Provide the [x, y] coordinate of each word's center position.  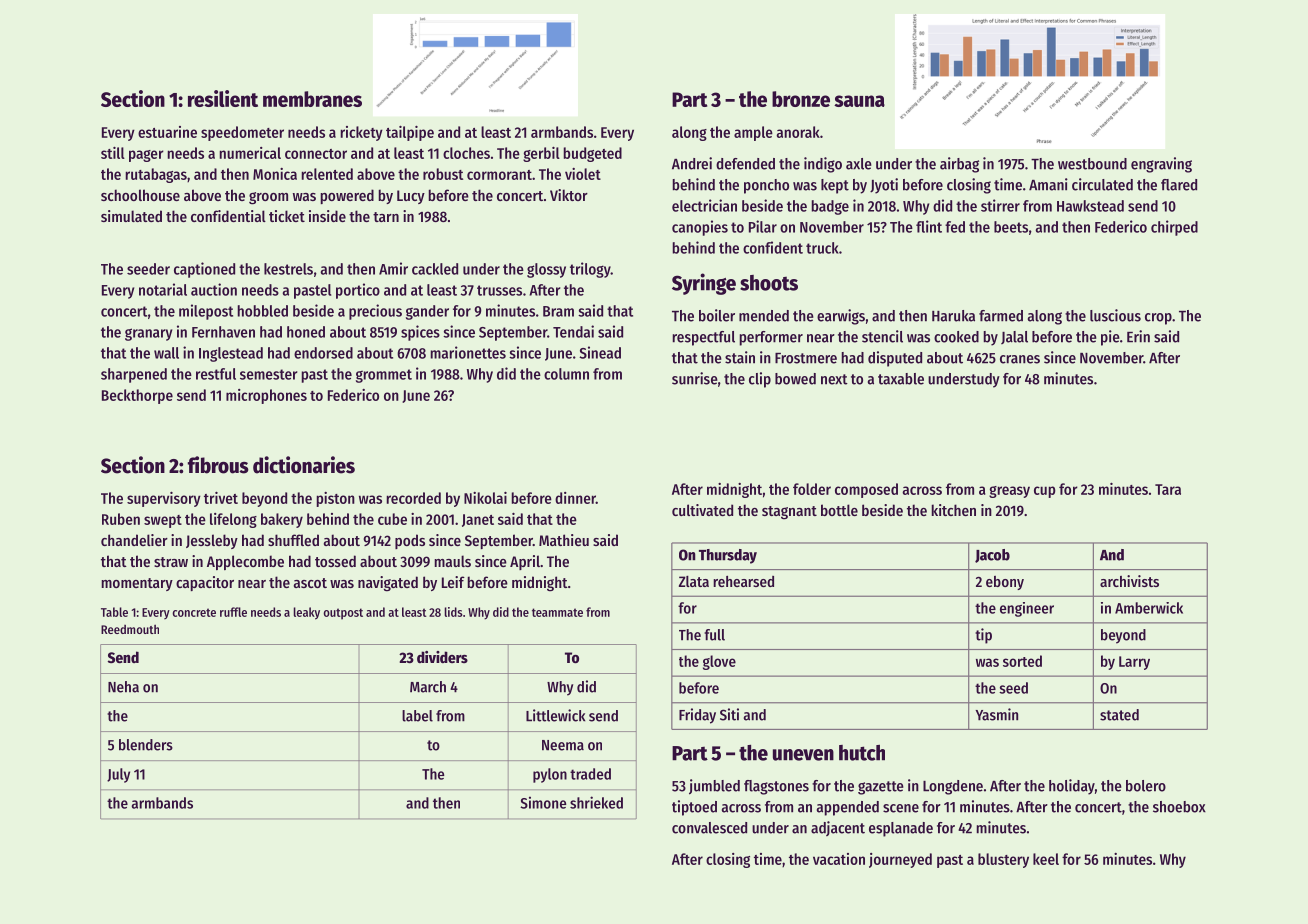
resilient [223, 98]
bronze [801, 99]
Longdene [953, 787]
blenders [146, 745]
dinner [575, 498]
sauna [859, 101]
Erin [1138, 336]
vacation [839, 859]
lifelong [233, 520]
